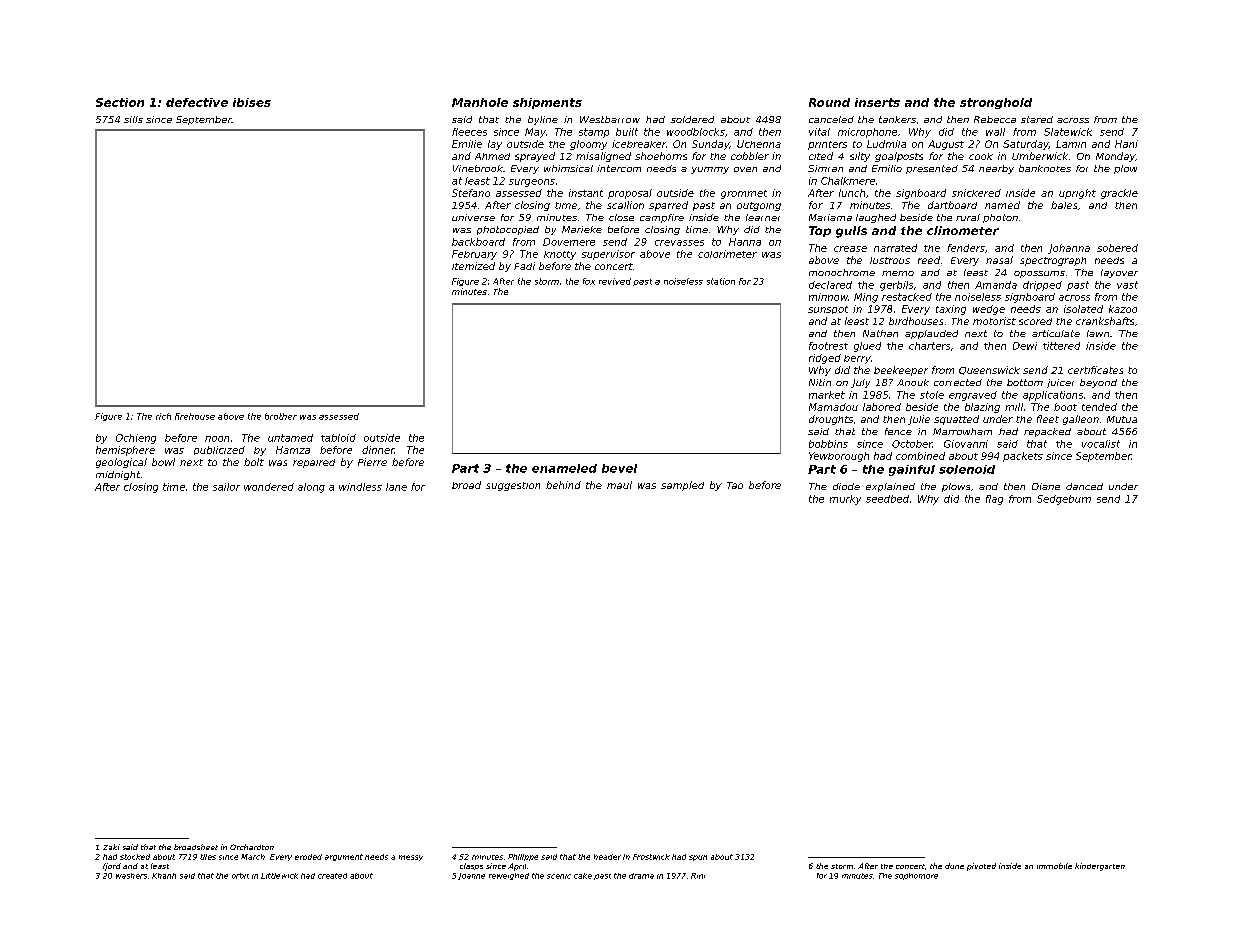  What do you see at coordinates (721, 281) in the document?
I see `station` at bounding box center [721, 281].
